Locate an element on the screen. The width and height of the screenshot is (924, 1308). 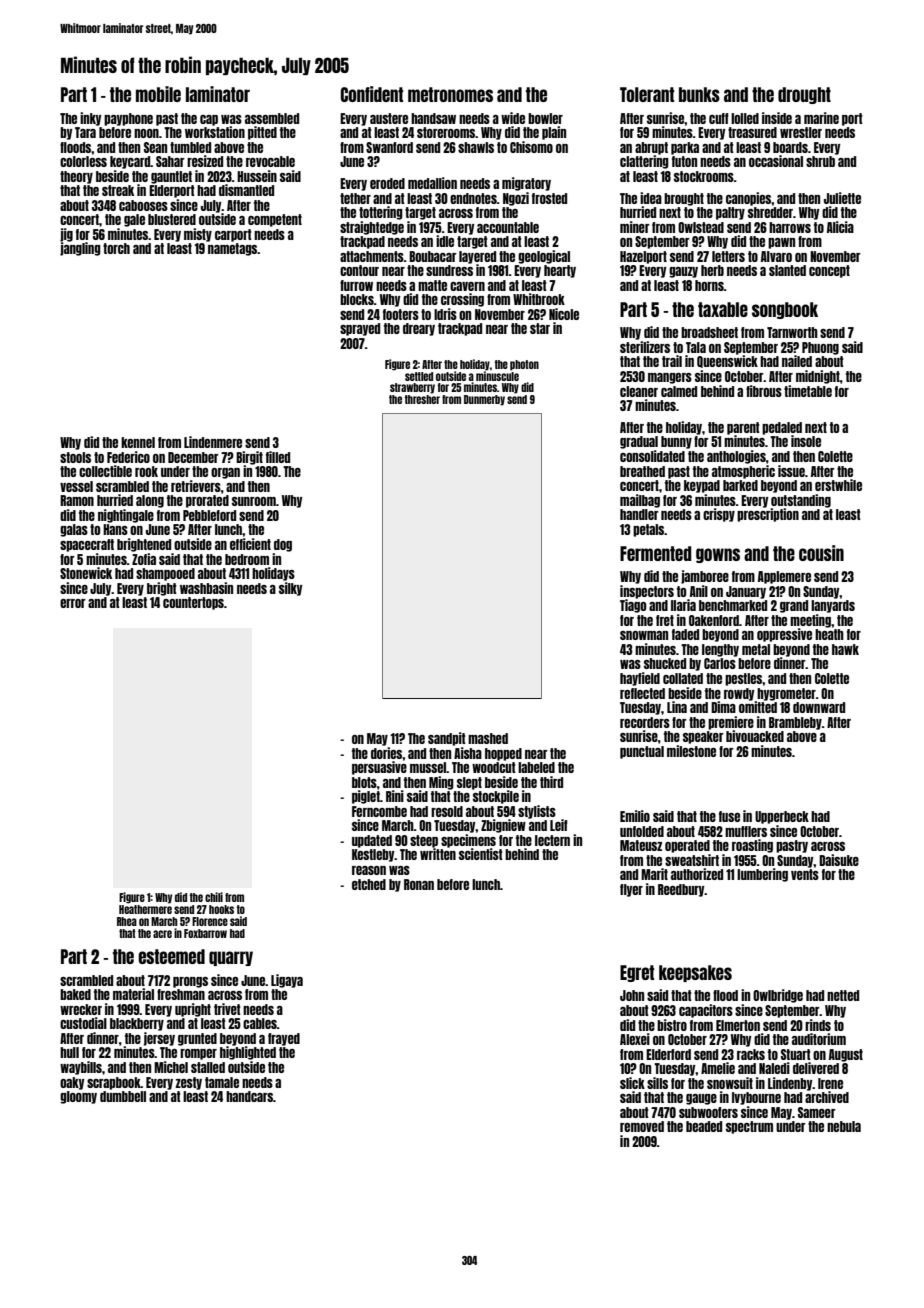
workstation is located at coordinates (215, 132).
